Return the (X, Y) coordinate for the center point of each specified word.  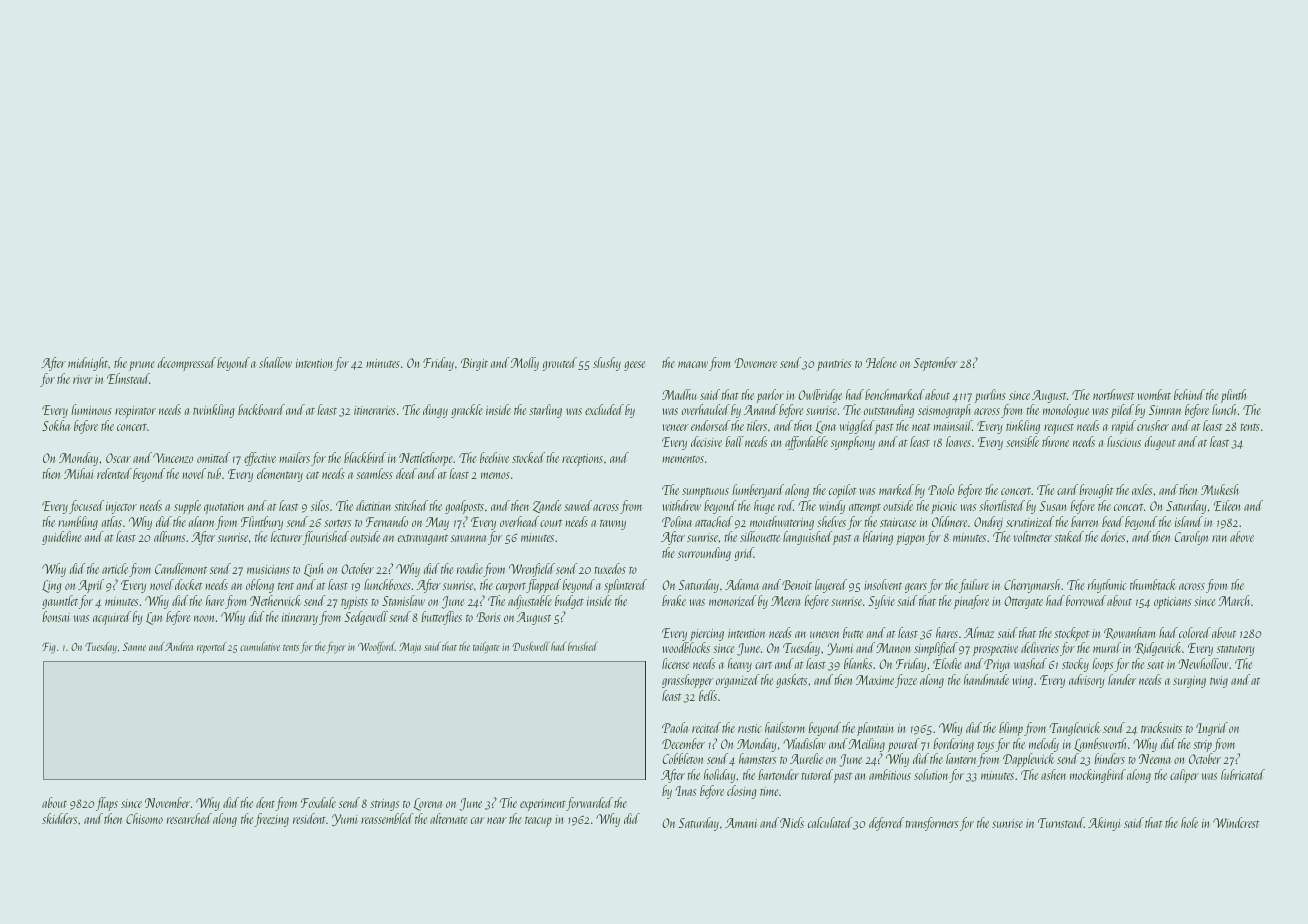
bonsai (56, 616)
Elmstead (128, 378)
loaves (958, 441)
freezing (271, 820)
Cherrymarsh (1032, 586)
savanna (468, 538)
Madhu (679, 394)
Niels (792, 822)
